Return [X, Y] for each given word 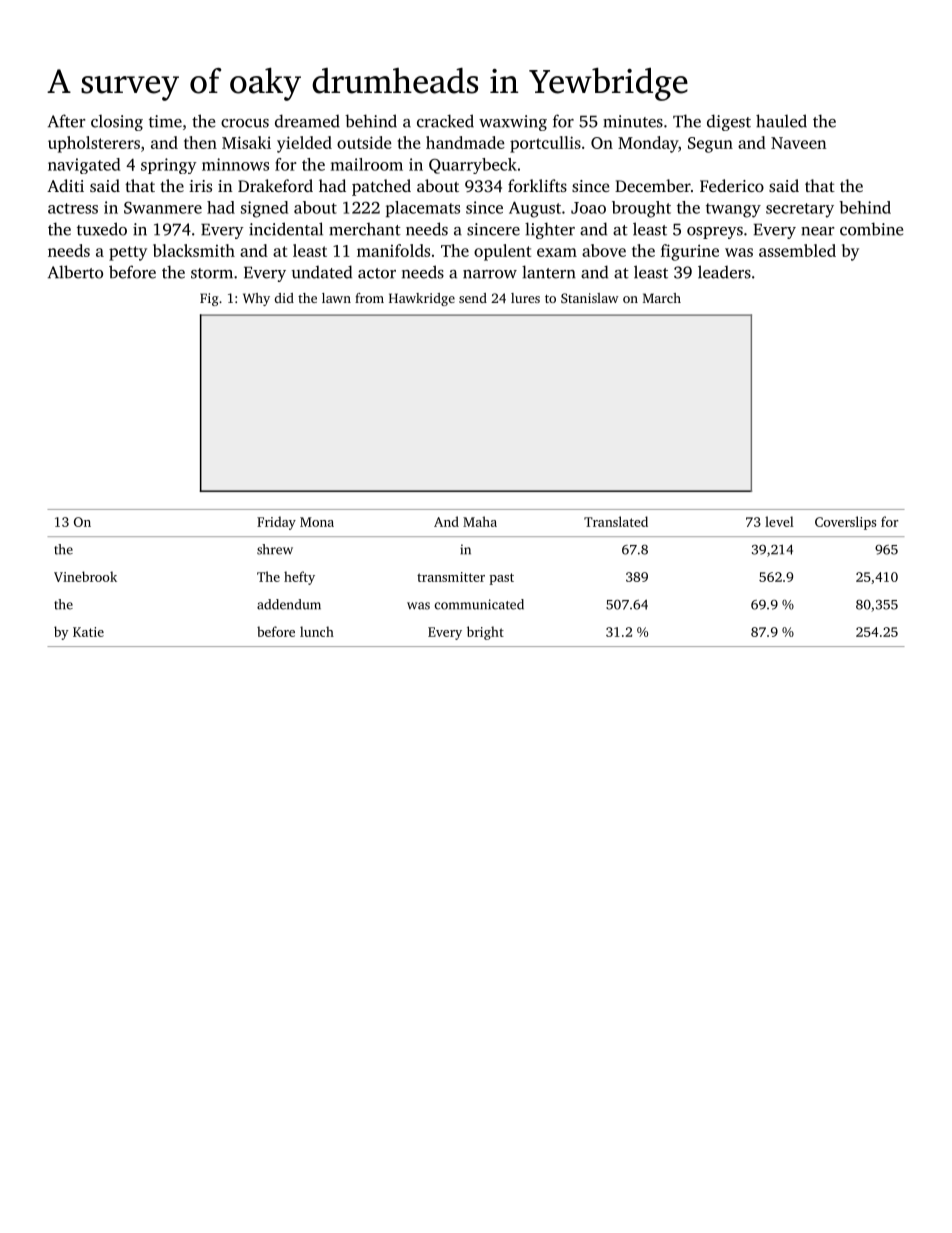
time [165, 121]
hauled [781, 121]
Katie [88, 632]
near [818, 231]
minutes [633, 121]
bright [485, 633]
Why [256, 299]
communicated [479, 604]
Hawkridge [422, 299]
